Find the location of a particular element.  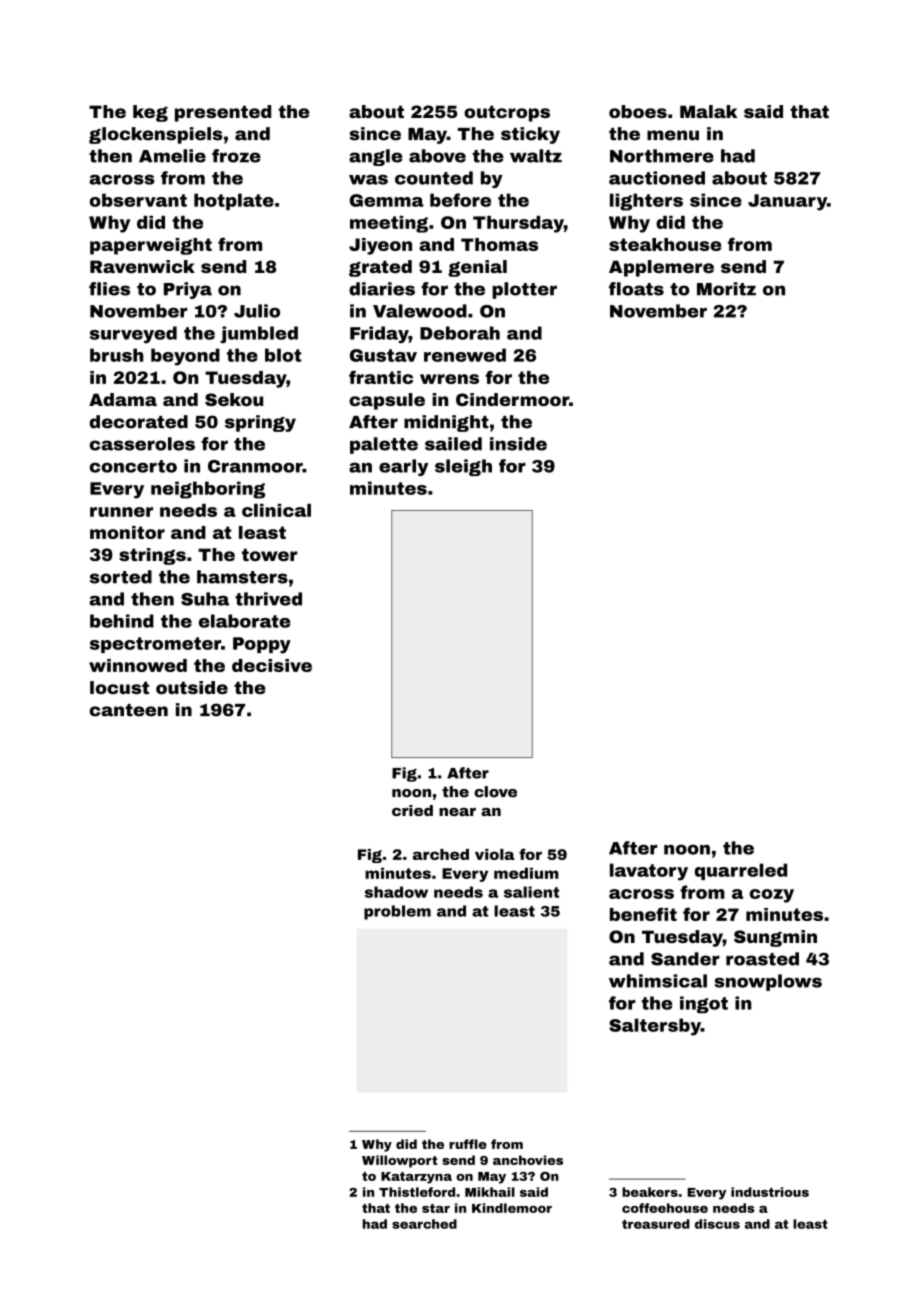

benefit is located at coordinates (643, 914).
